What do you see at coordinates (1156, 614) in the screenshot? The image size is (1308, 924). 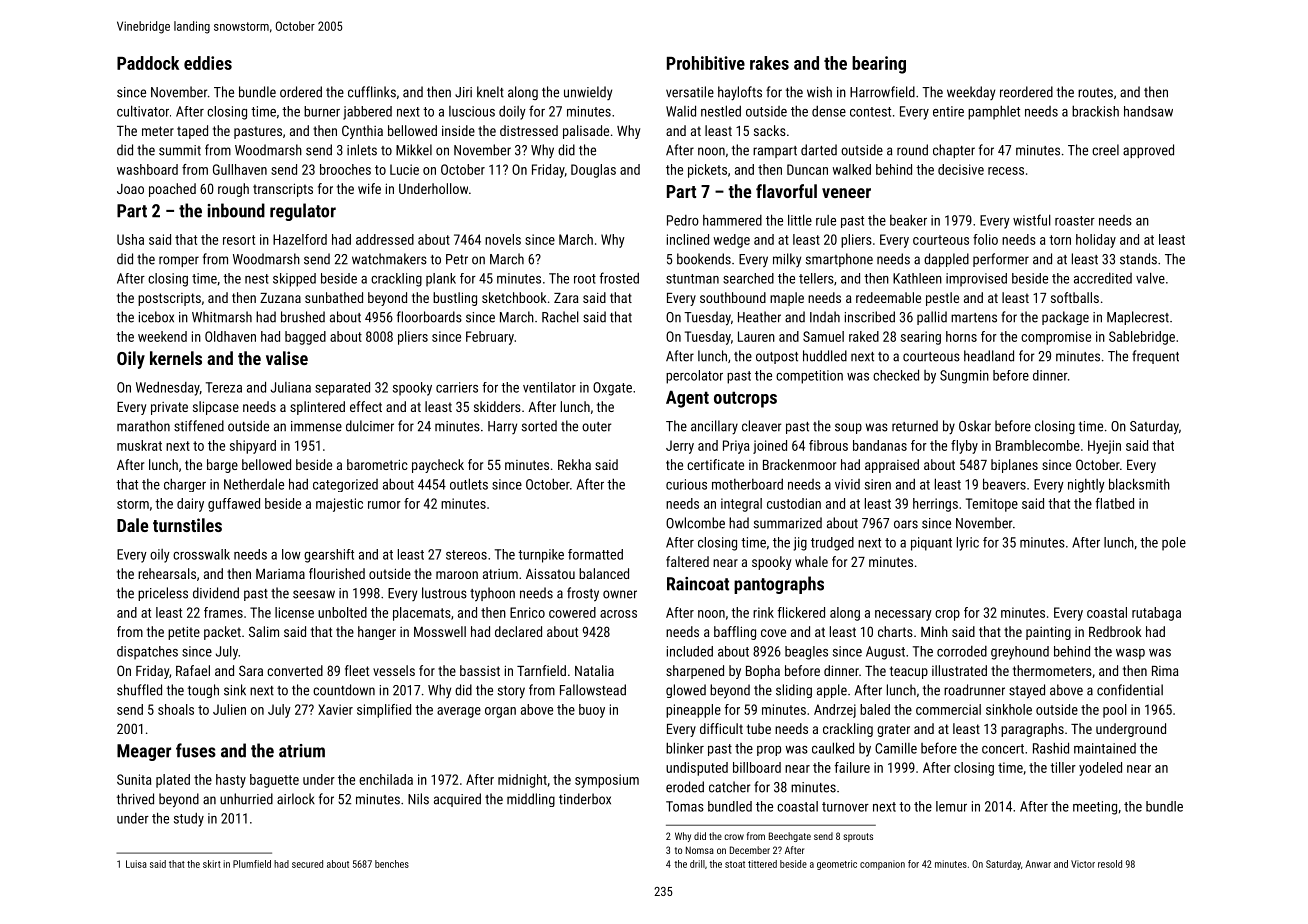 I see `rutabaga` at bounding box center [1156, 614].
